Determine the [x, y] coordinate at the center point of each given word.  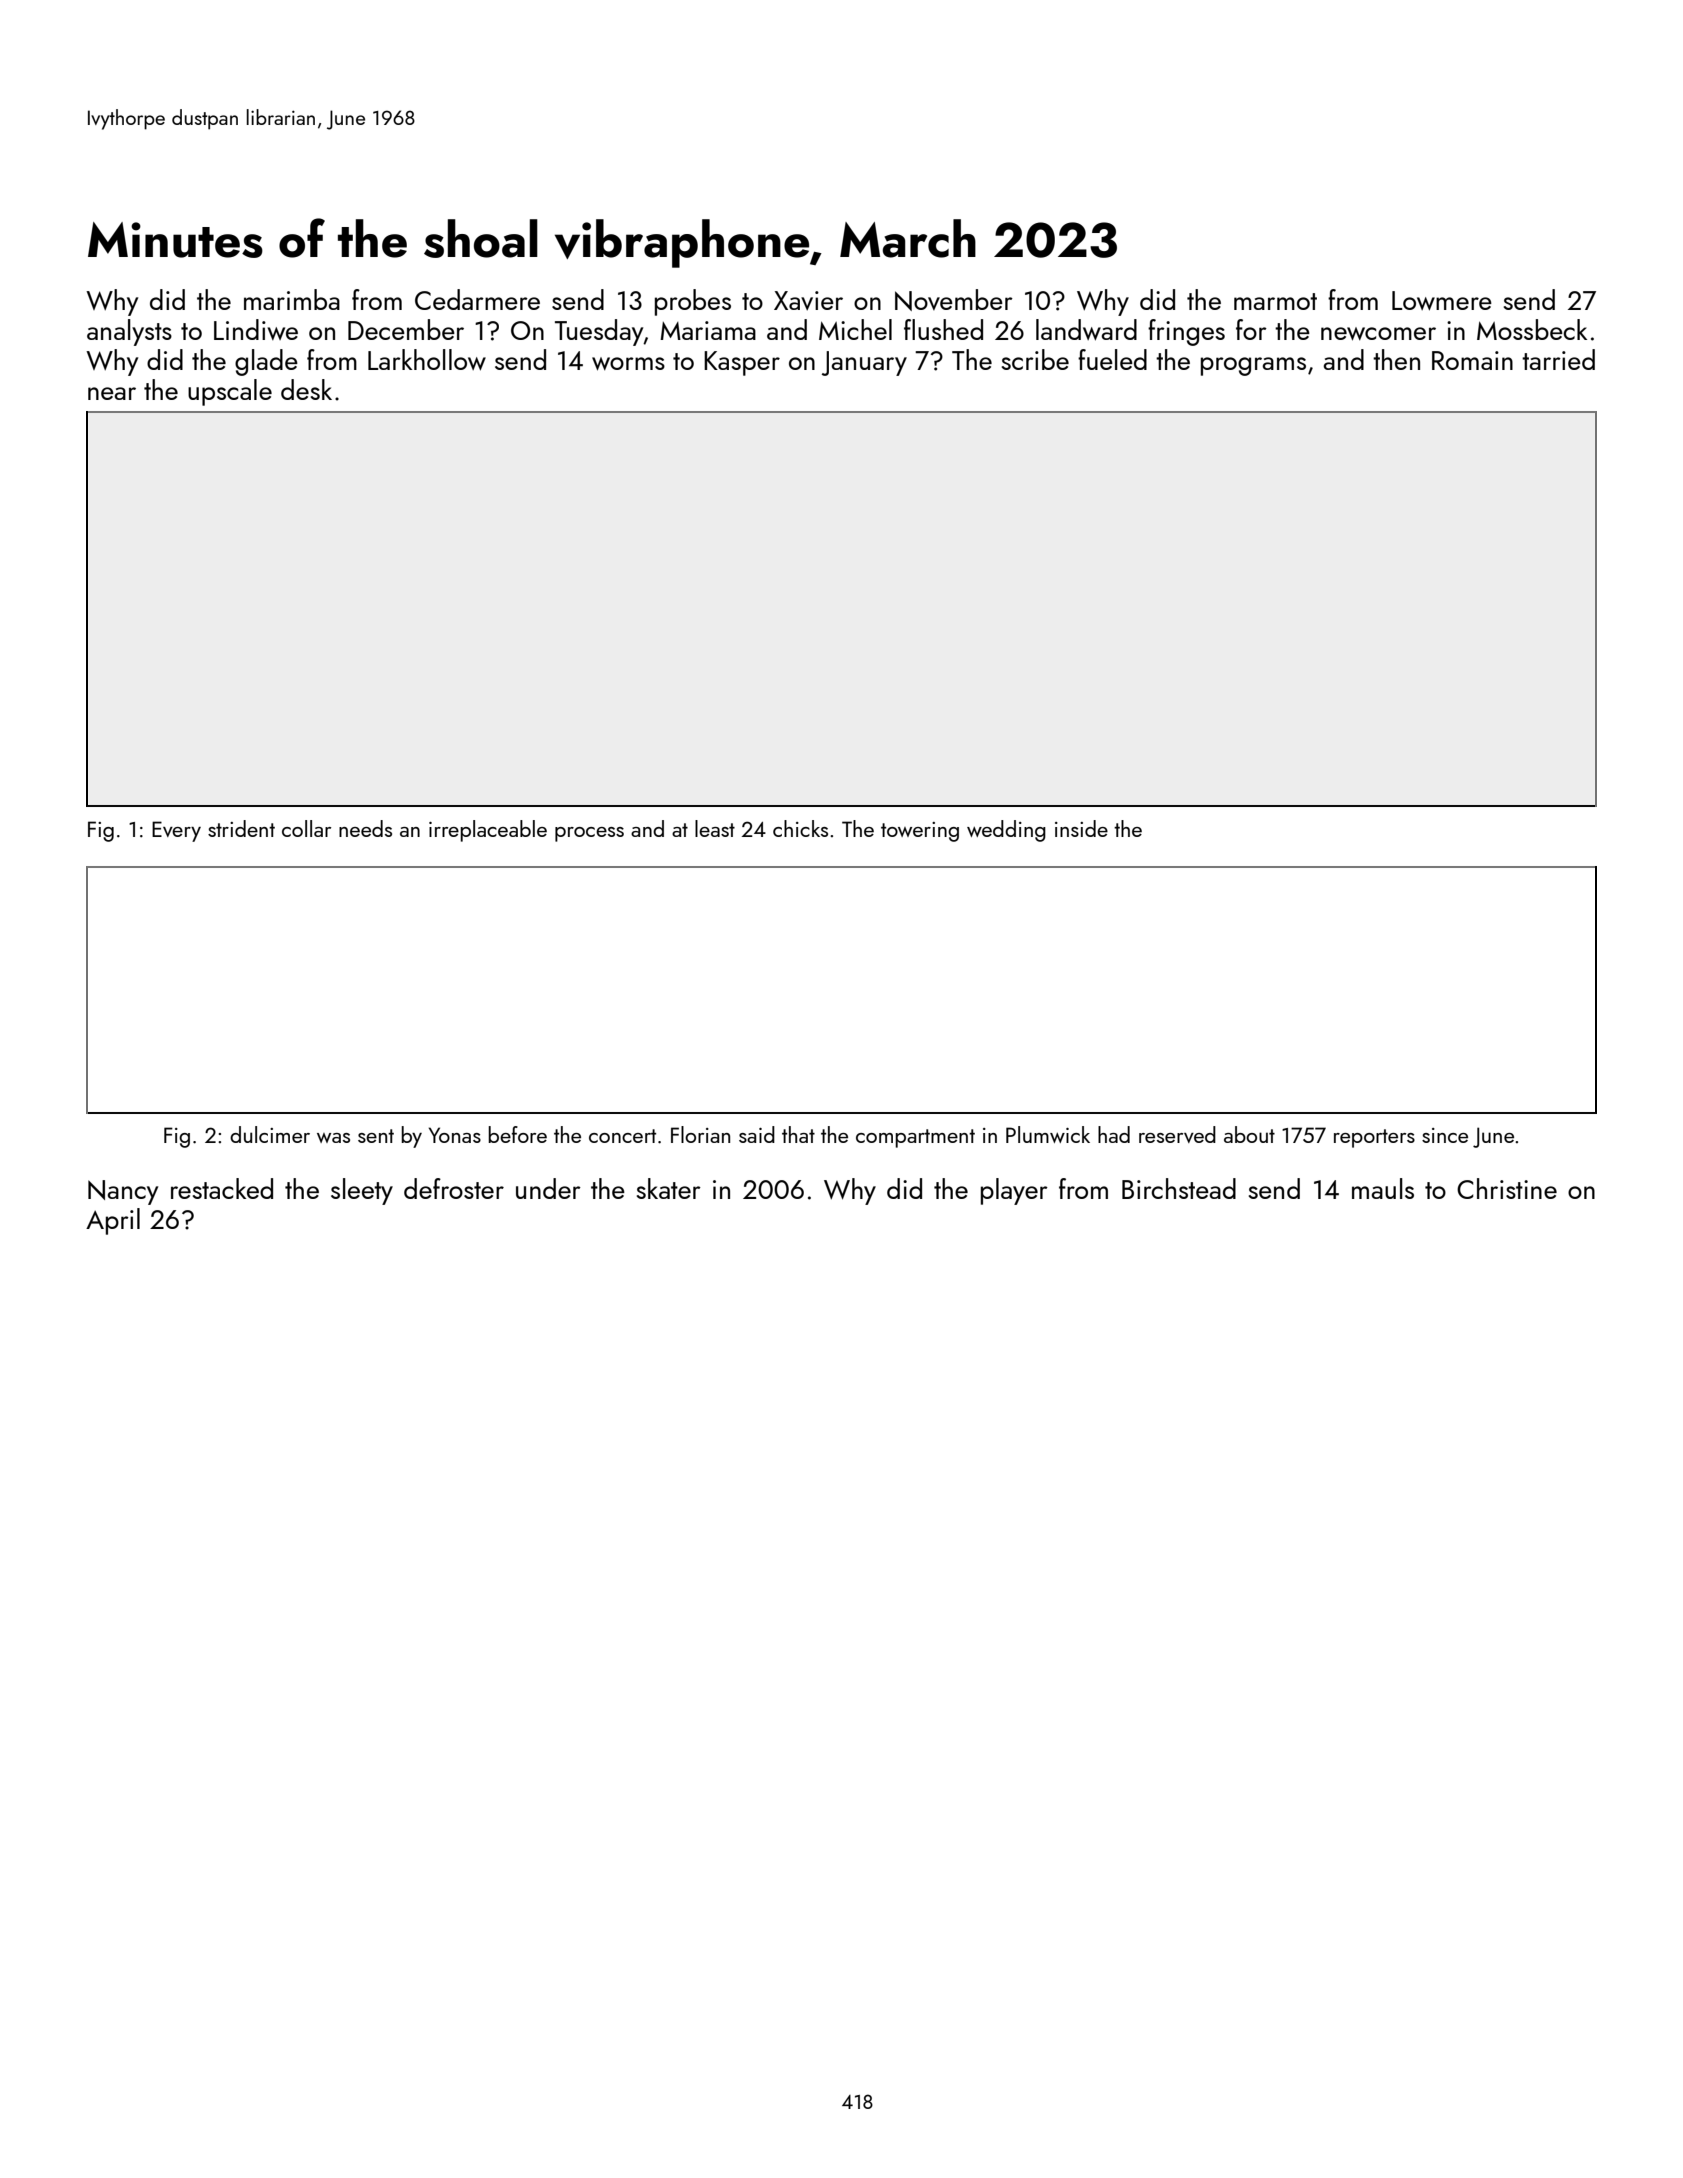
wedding [1006, 831]
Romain [1472, 360]
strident [241, 828]
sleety [362, 1191]
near [112, 393]
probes [693, 302]
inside [1081, 828]
